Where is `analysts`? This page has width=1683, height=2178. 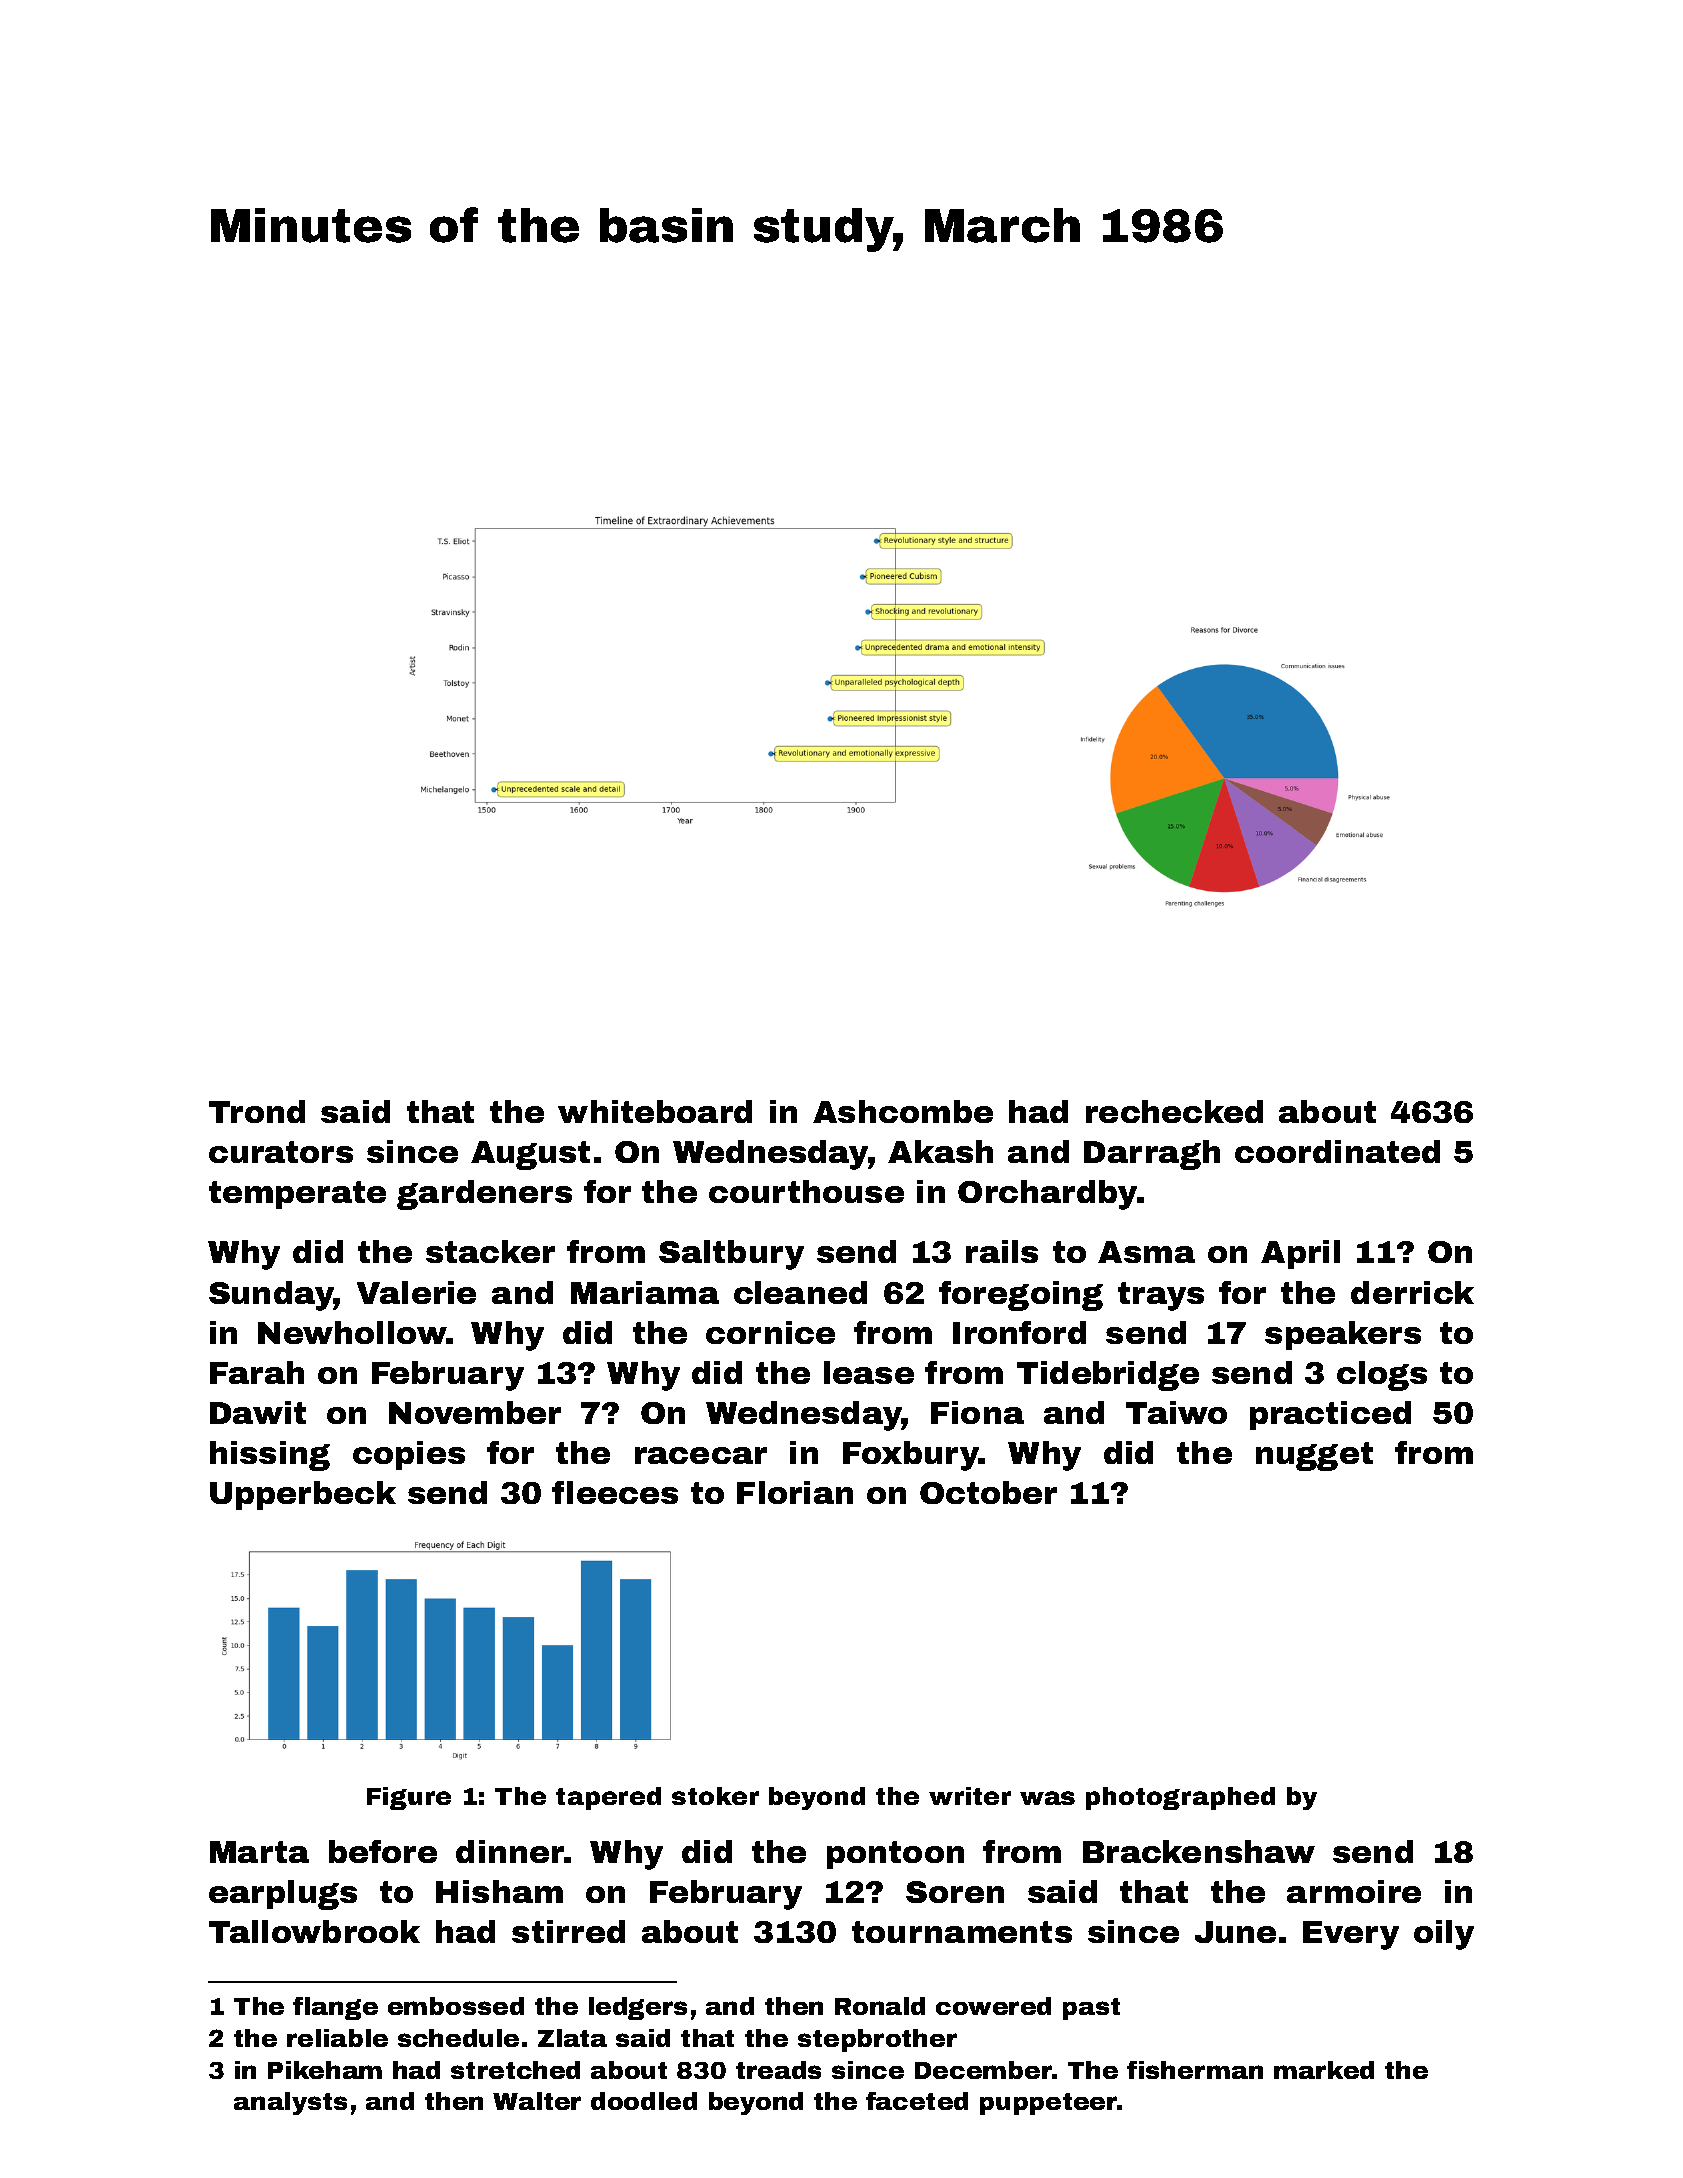 analysts is located at coordinates (290, 2103).
